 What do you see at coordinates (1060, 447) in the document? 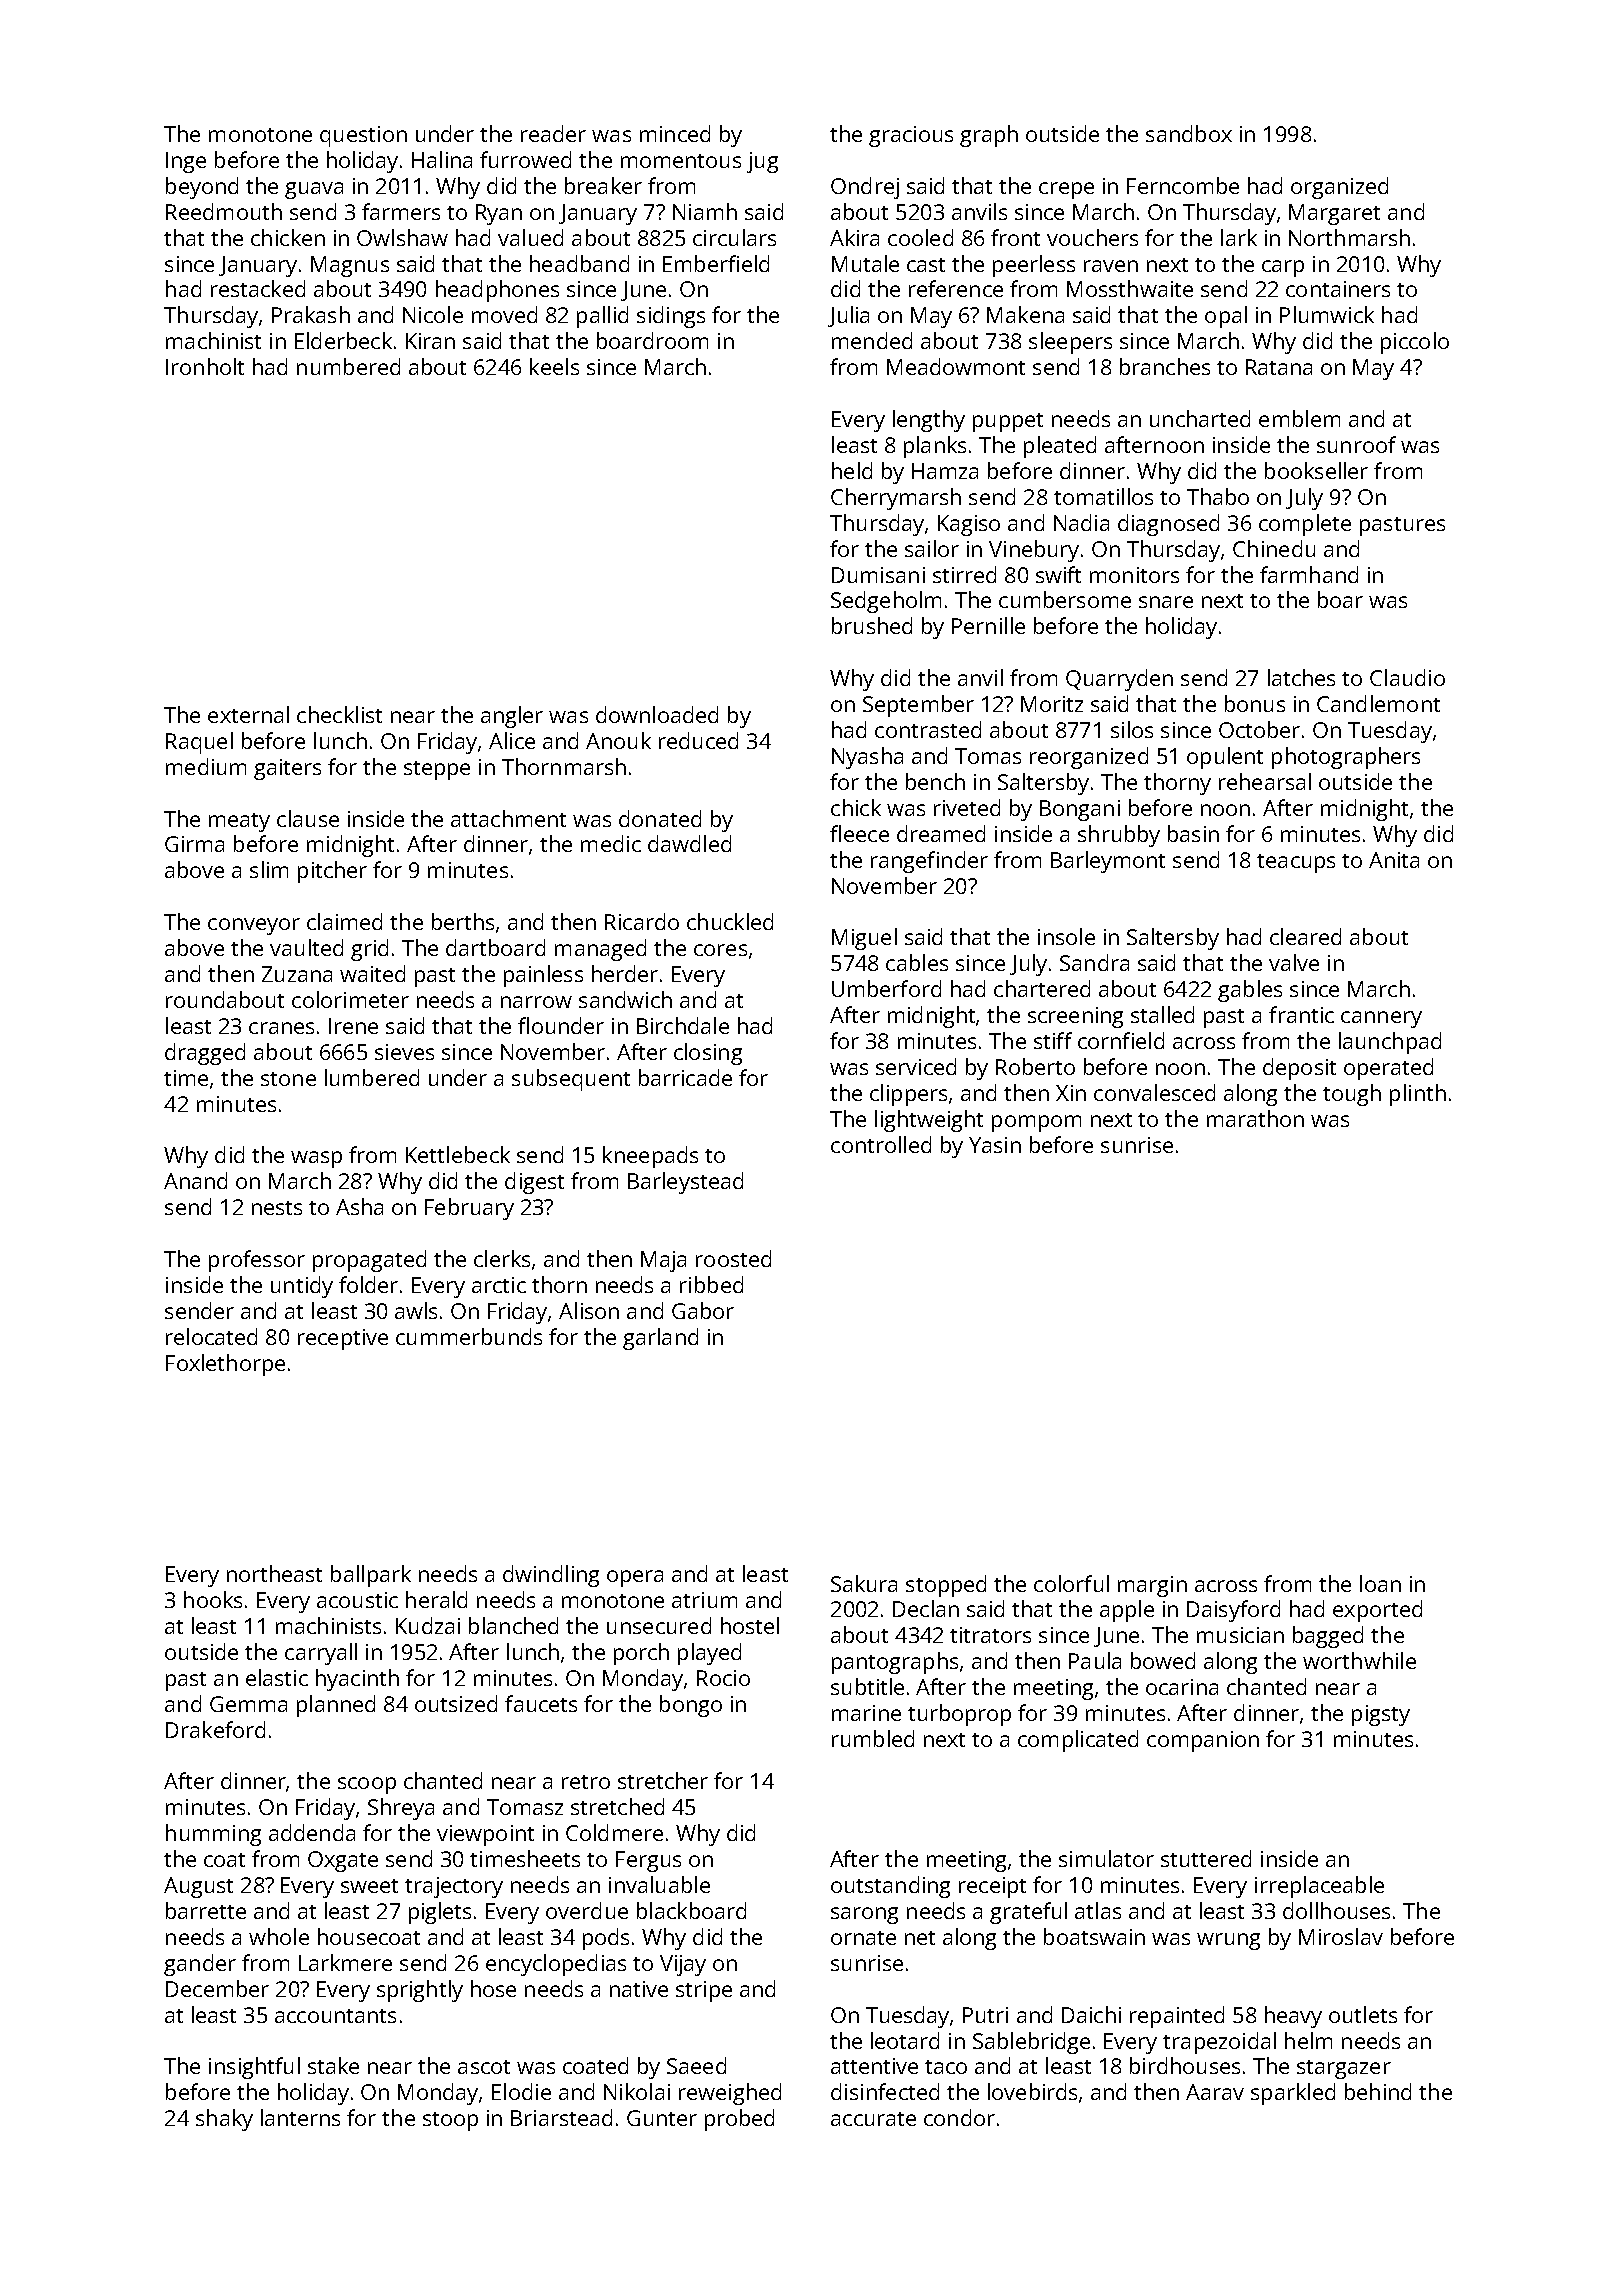
I see `pleated` at bounding box center [1060, 447].
